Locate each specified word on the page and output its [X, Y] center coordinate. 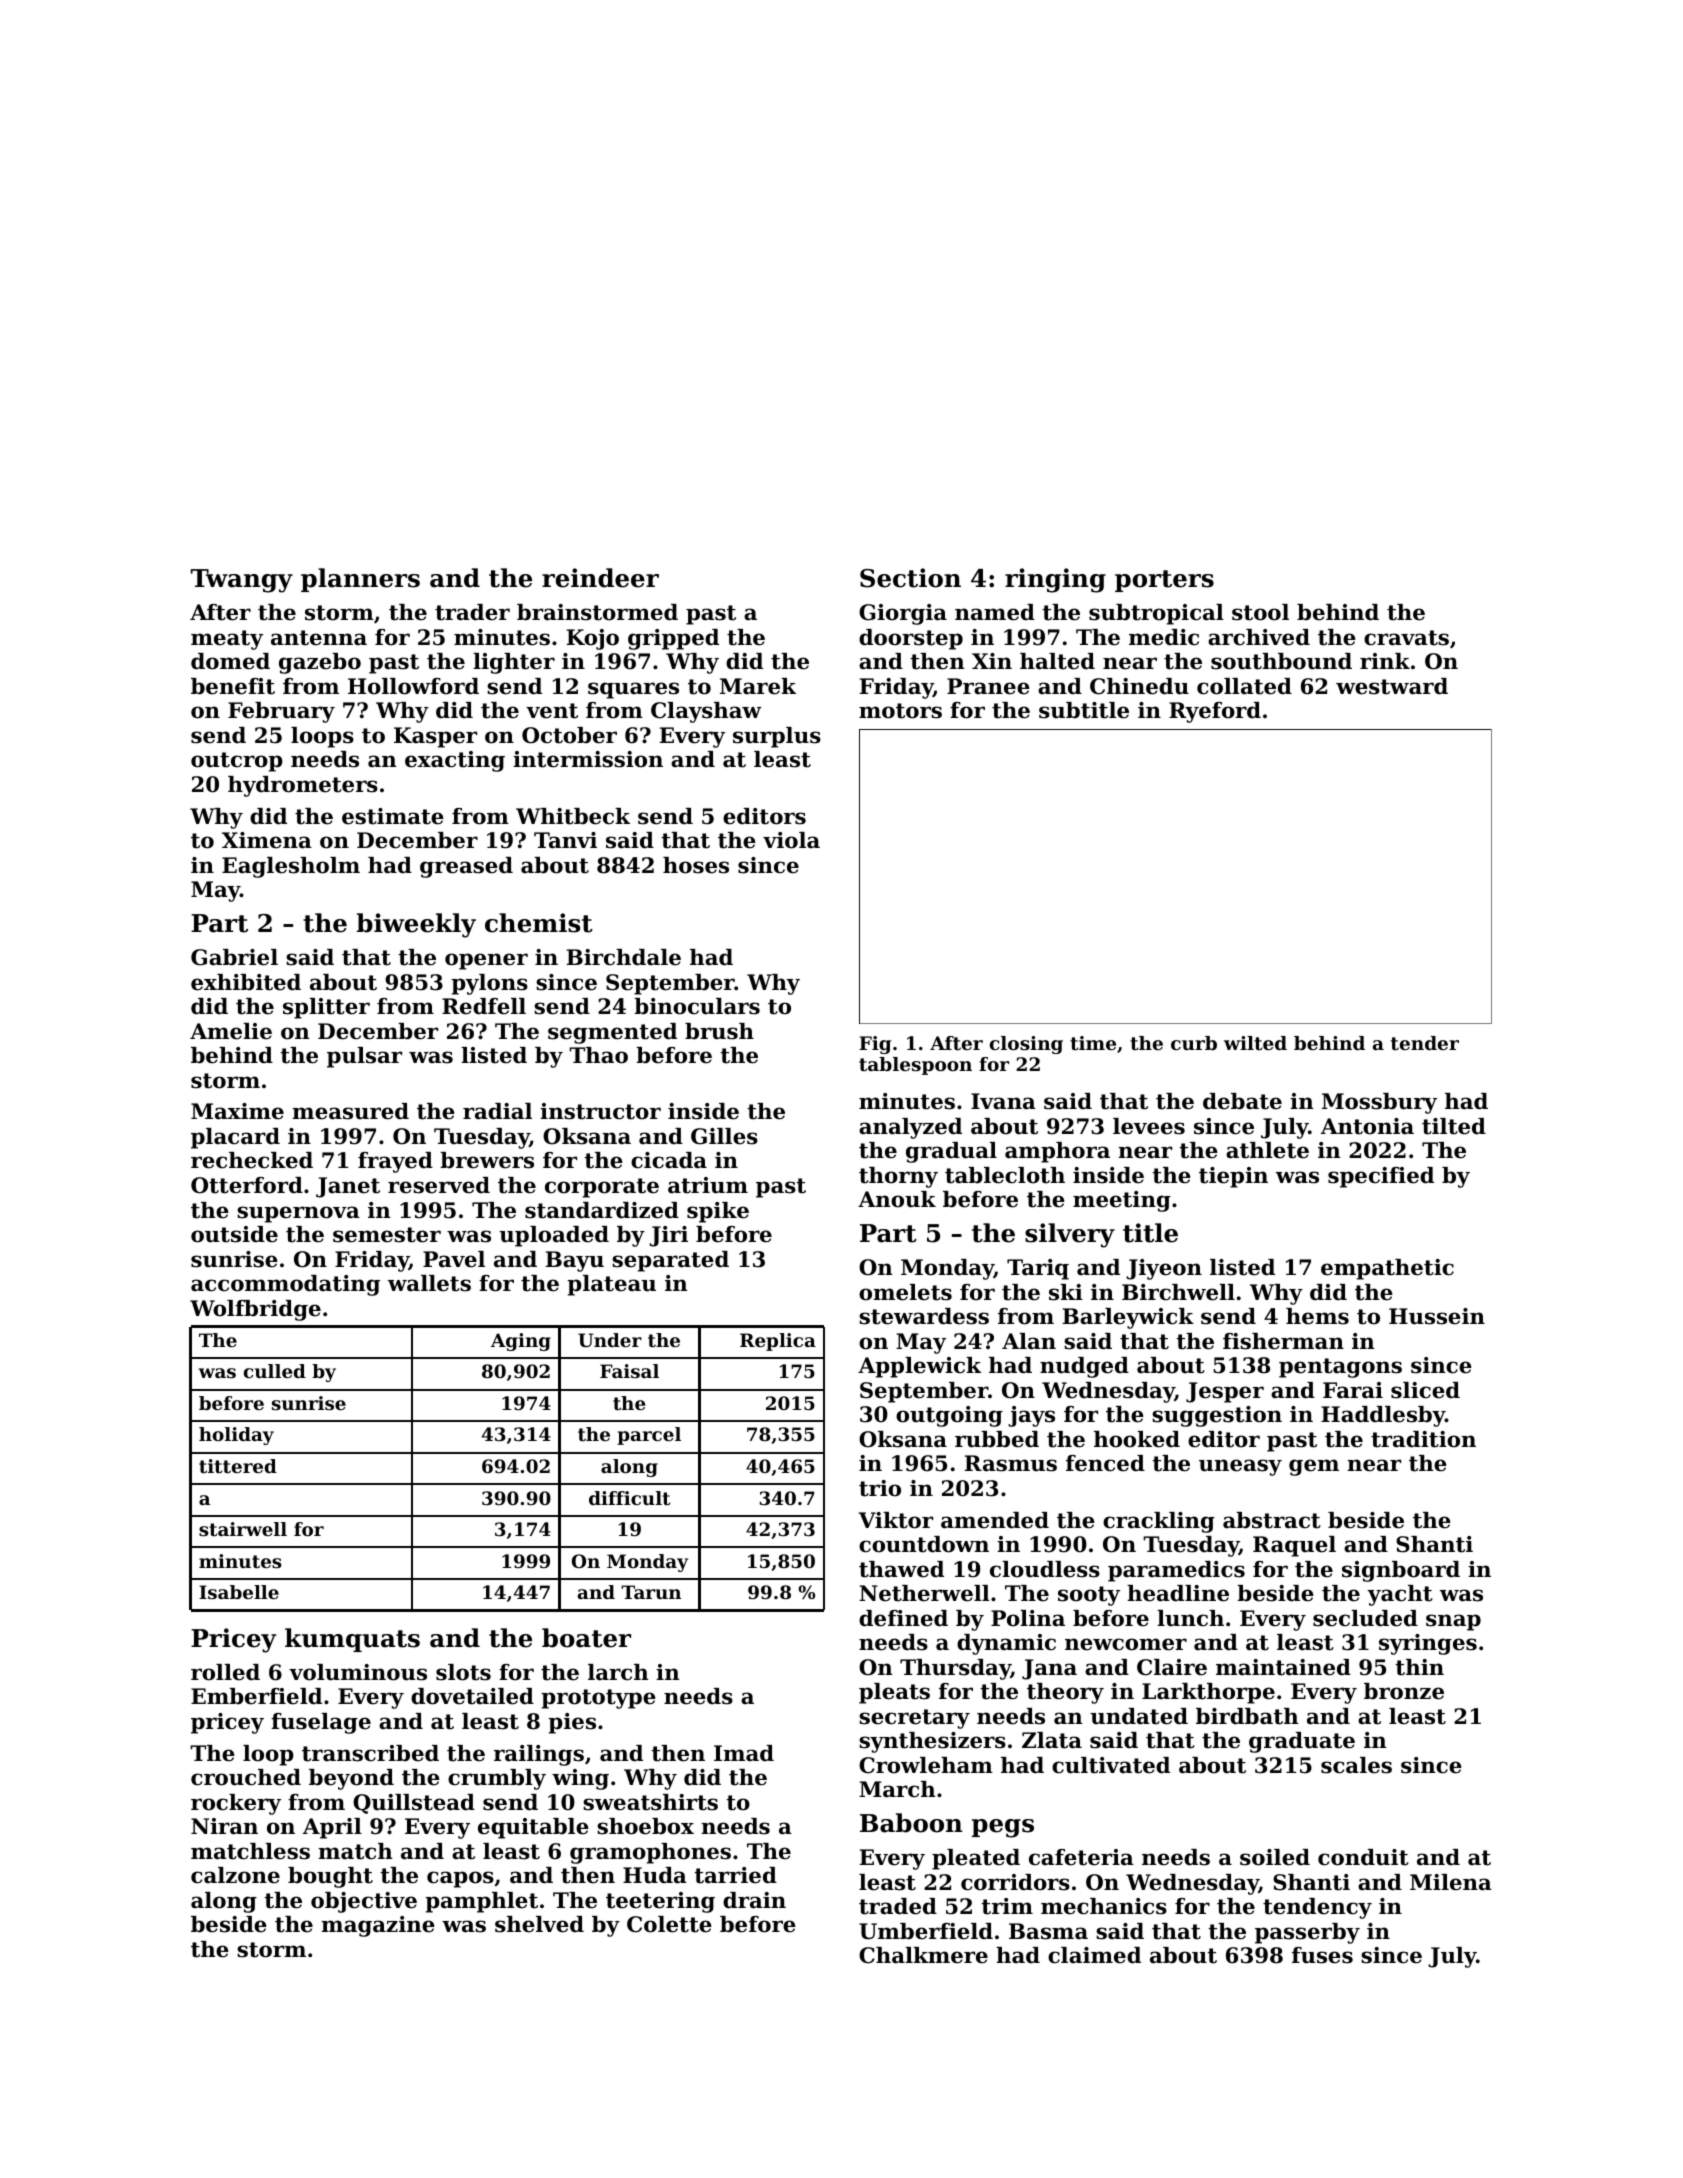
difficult [629, 1498]
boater [586, 1638]
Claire [1172, 1667]
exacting [455, 761]
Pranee [988, 686]
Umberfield [926, 1931]
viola [791, 840]
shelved [539, 1924]
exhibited [246, 982]
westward [1392, 686]
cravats [1406, 638]
